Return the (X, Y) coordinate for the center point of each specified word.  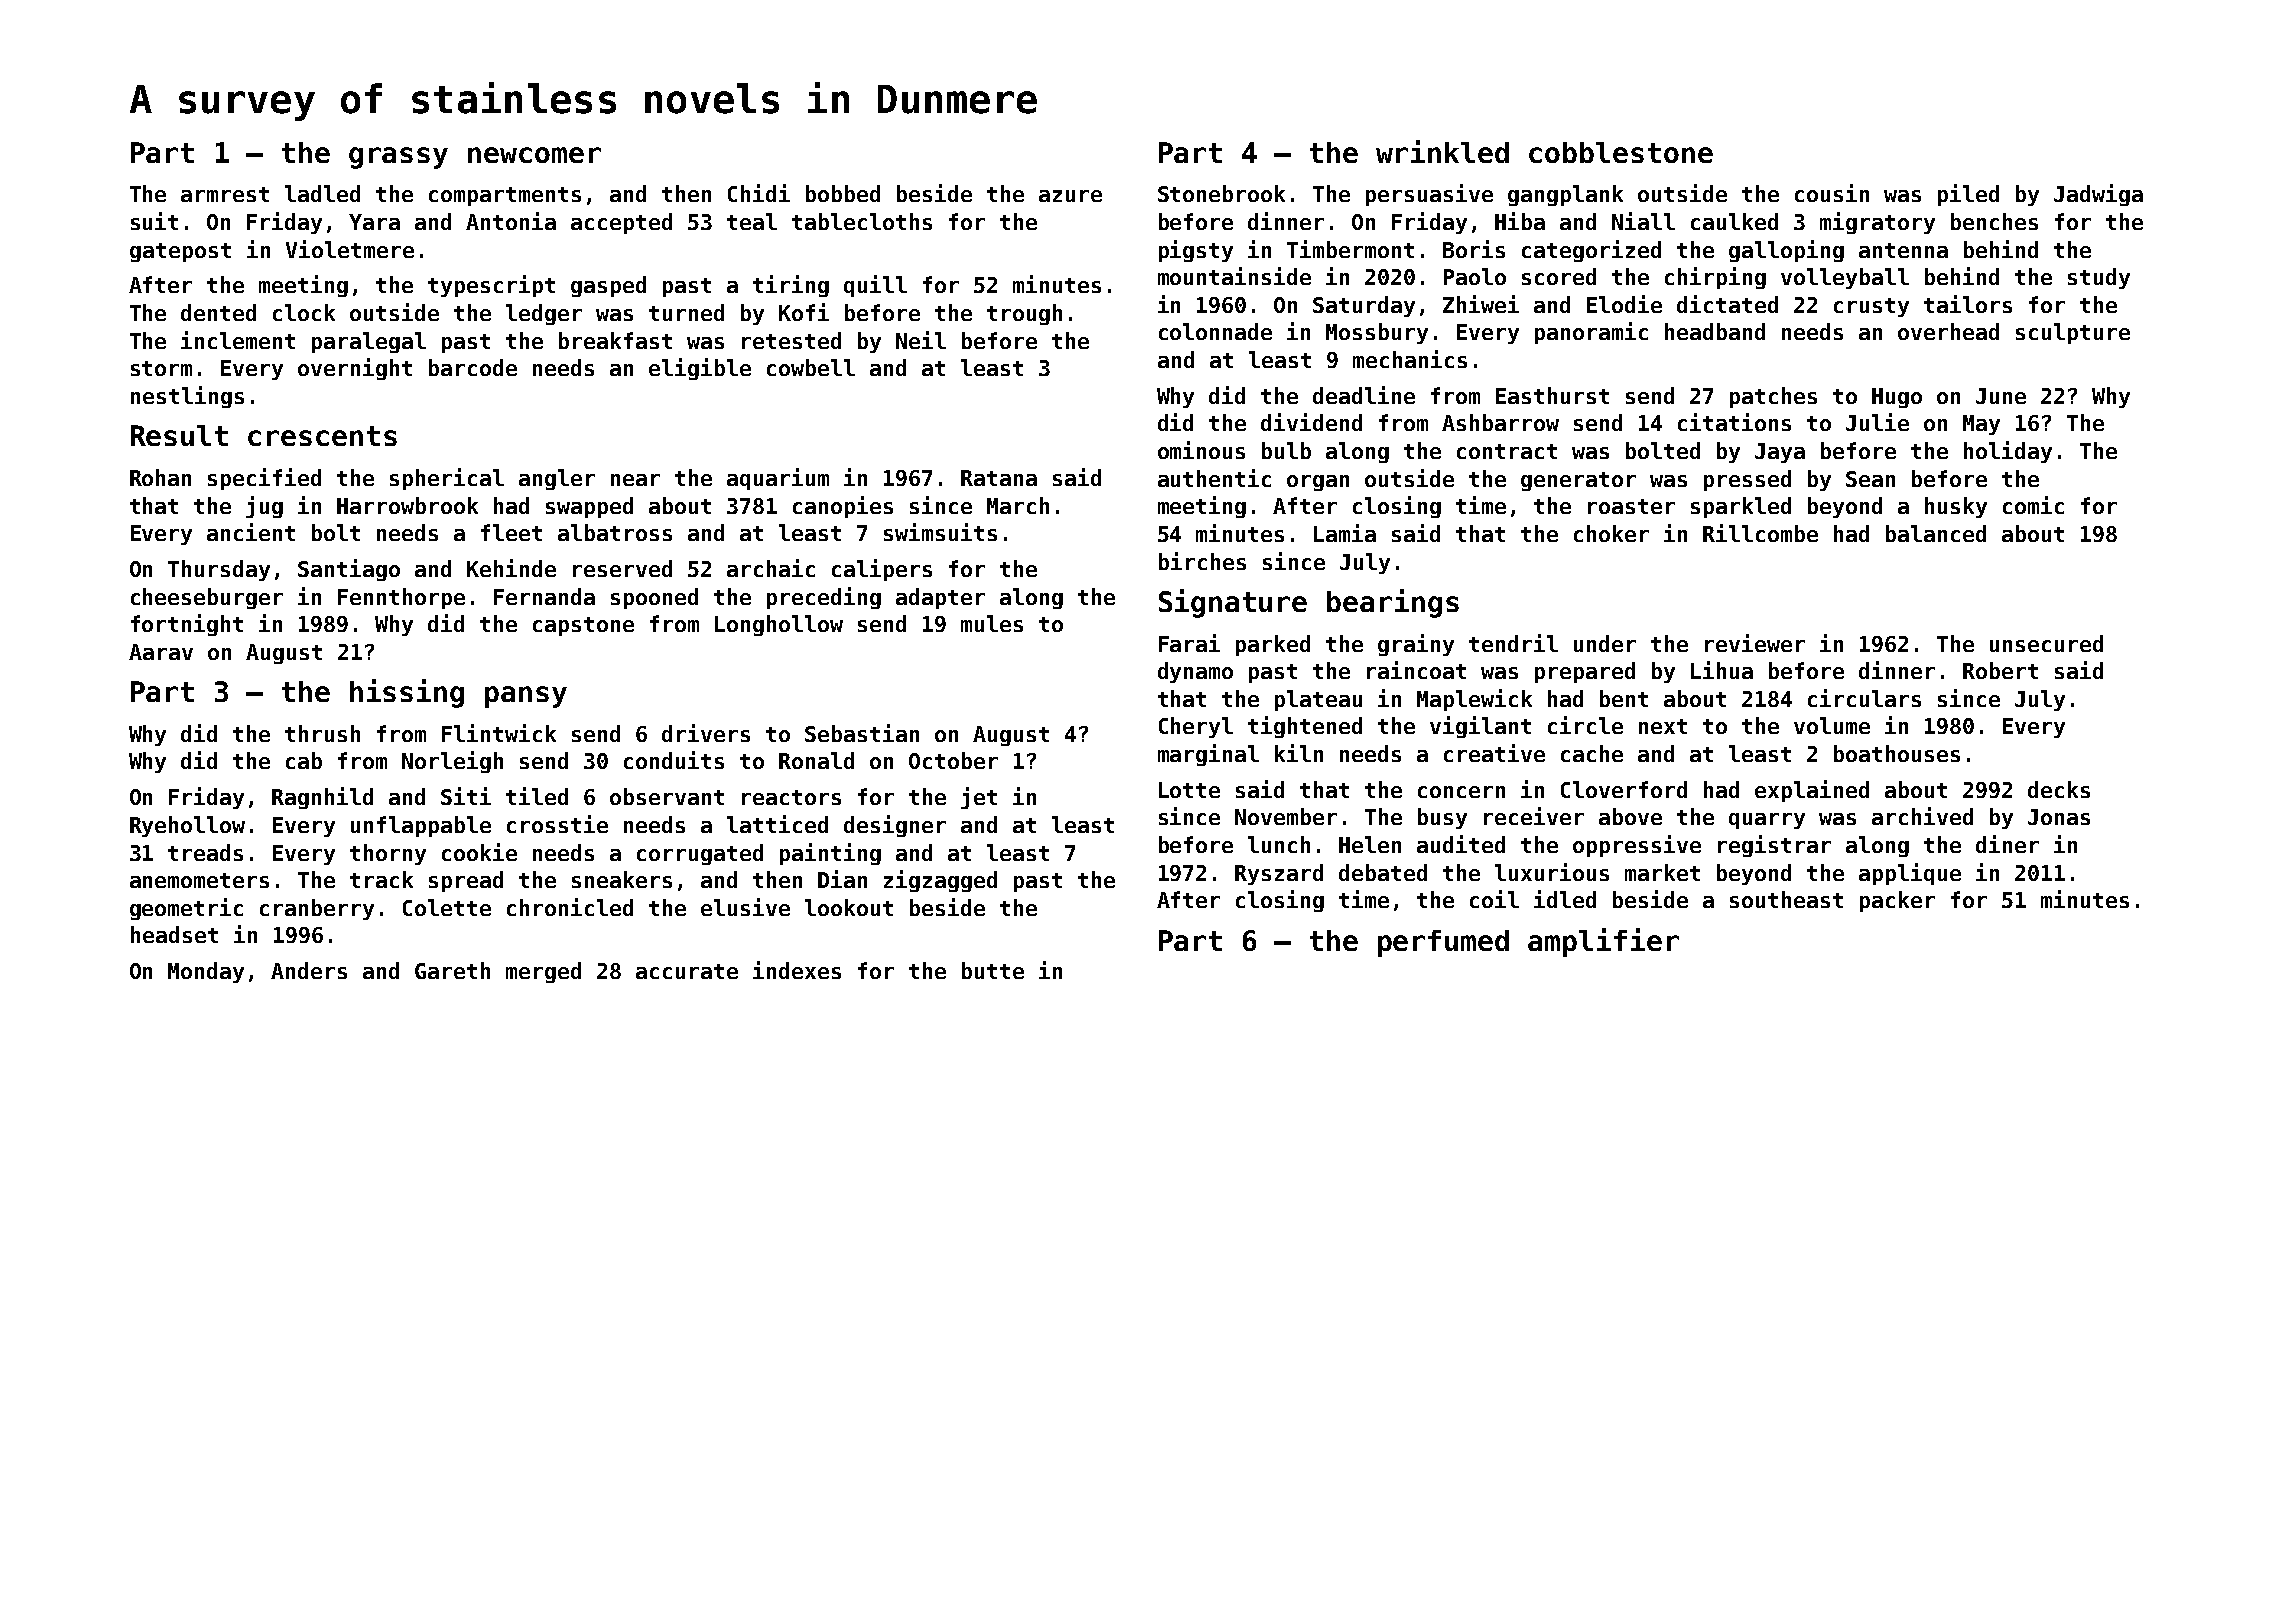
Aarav (161, 652)
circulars (1864, 698)
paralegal (369, 342)
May (1981, 425)
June (2001, 396)
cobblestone (1621, 152)
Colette (447, 907)
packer (1897, 901)
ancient (251, 532)
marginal (1208, 755)
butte (993, 970)
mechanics (1410, 359)
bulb (1286, 450)
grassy (398, 158)
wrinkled (1442, 151)
